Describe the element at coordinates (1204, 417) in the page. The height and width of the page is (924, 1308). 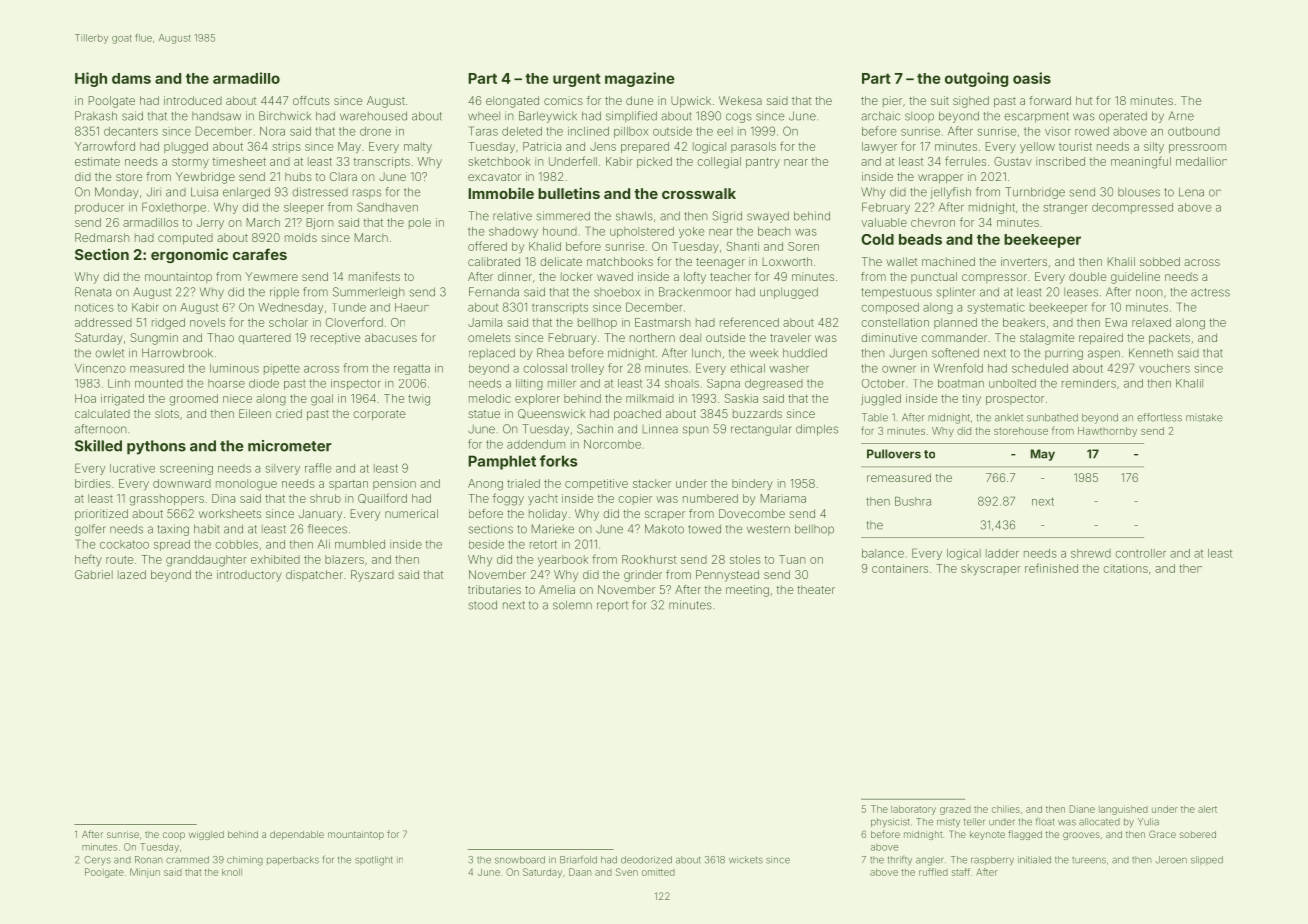
I see `mistake` at that location.
